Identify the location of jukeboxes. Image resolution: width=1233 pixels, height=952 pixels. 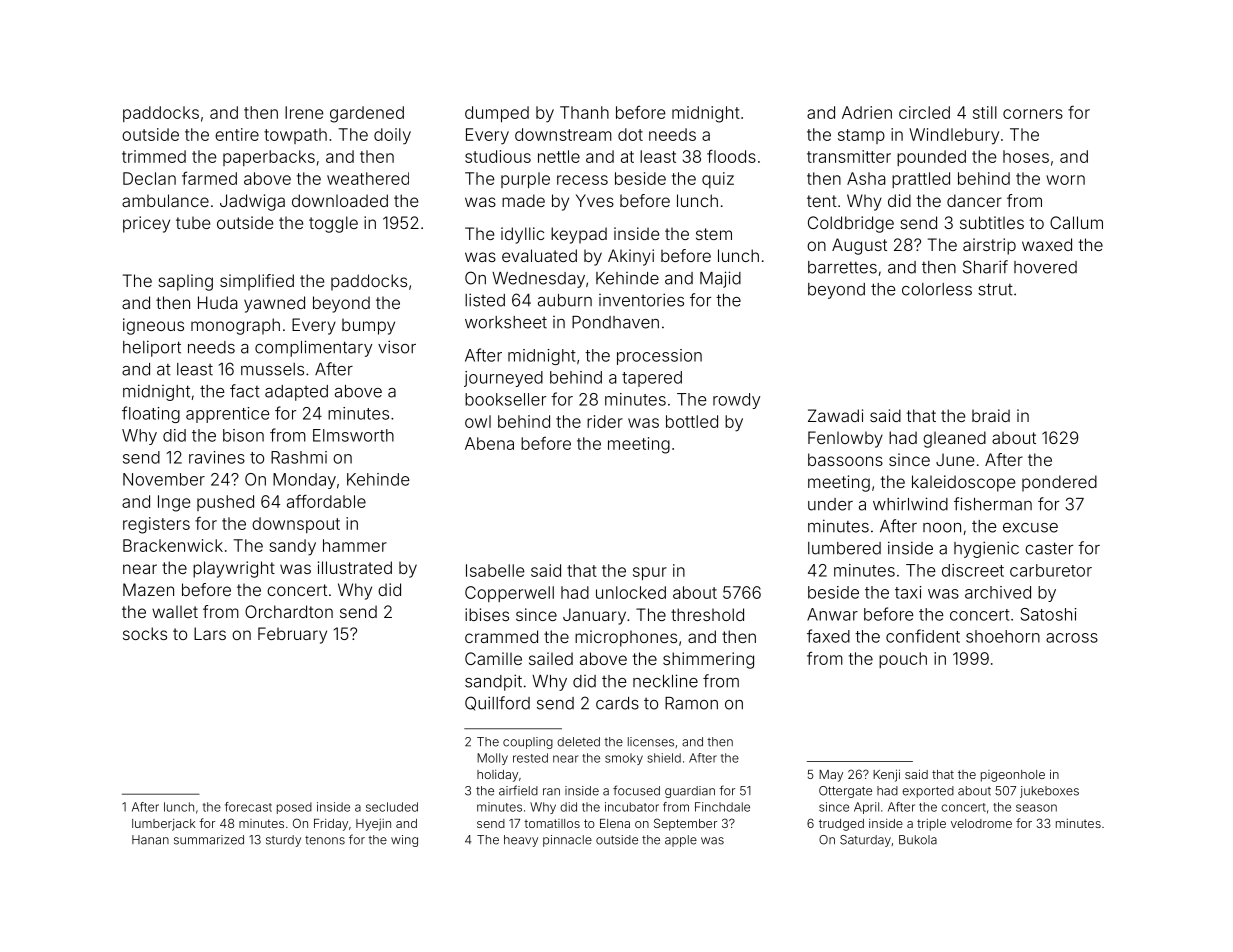
(1049, 792).
